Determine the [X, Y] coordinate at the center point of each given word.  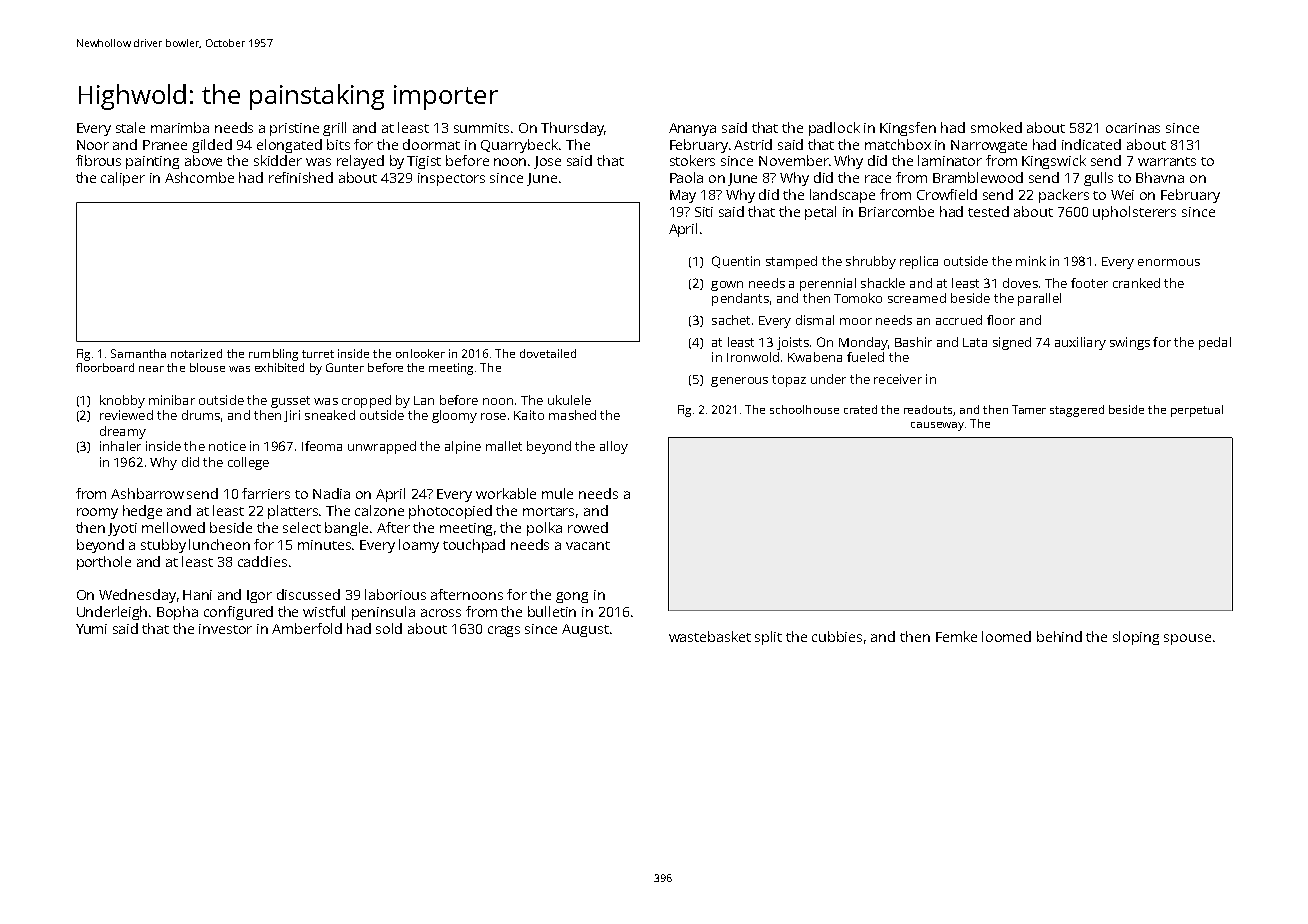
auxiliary [1080, 343]
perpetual [1197, 411]
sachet [731, 320]
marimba [180, 127]
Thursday [572, 129]
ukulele [569, 400]
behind [1059, 636]
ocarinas [1133, 128]
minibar [172, 400]
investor [225, 629]
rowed [588, 527]
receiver [898, 379]
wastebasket [710, 636]
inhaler [120, 446]
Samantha [138, 353]
